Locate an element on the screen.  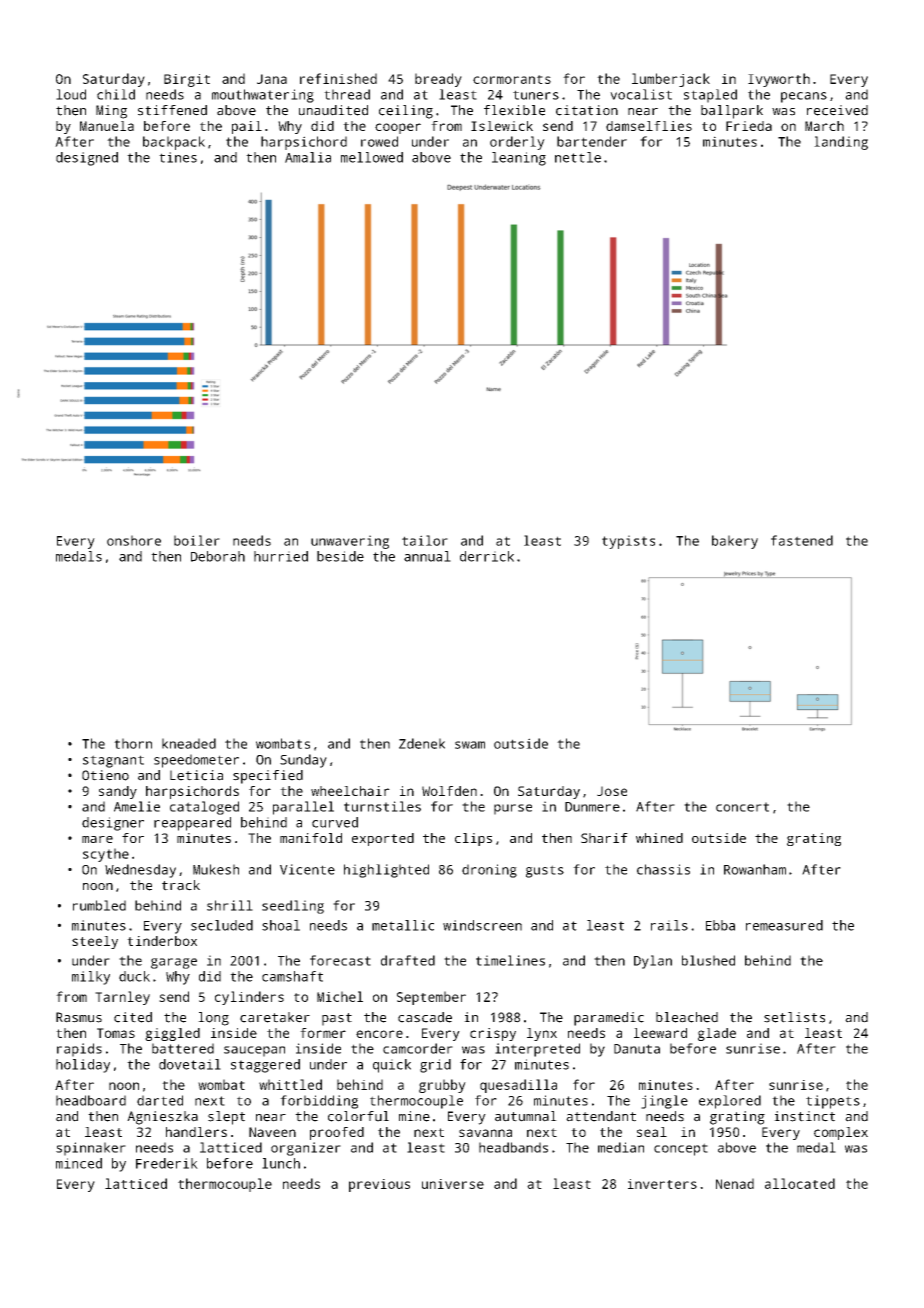
bakery is located at coordinates (735, 542).
